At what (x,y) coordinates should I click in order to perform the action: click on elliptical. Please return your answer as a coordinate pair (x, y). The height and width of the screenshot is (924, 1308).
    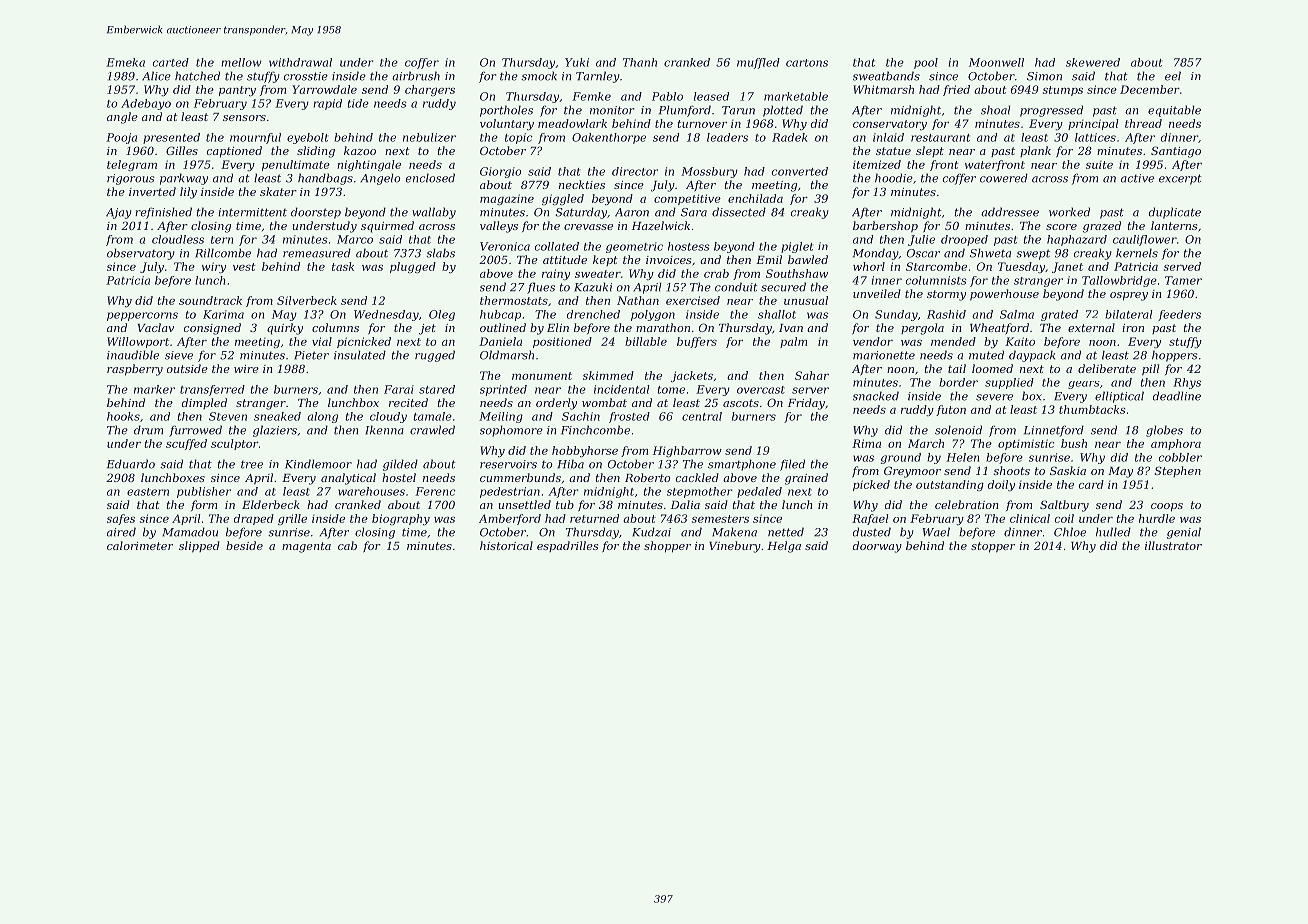
    Looking at the image, I should click on (1119, 397).
